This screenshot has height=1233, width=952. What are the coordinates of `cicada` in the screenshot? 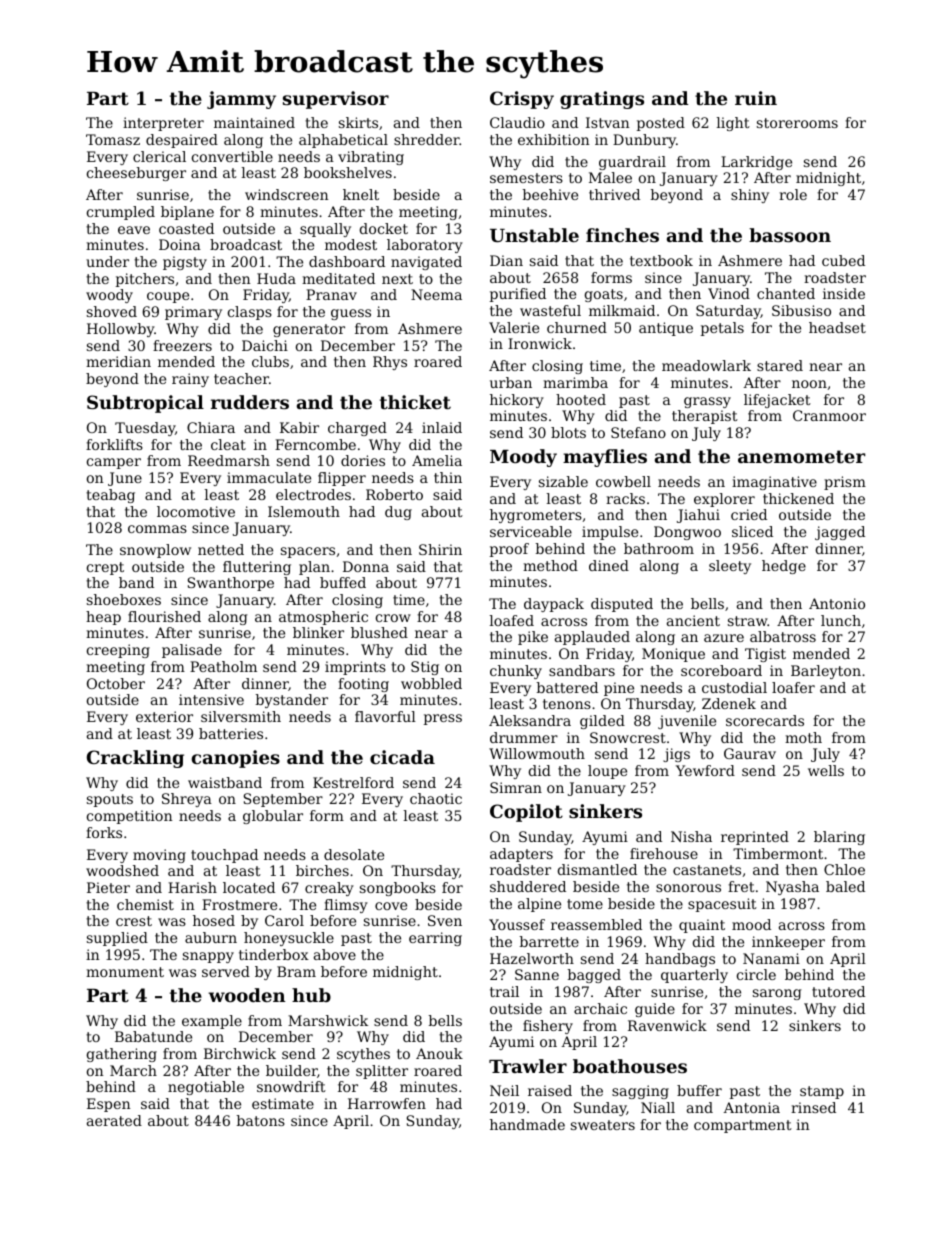 It's located at (402, 757).
